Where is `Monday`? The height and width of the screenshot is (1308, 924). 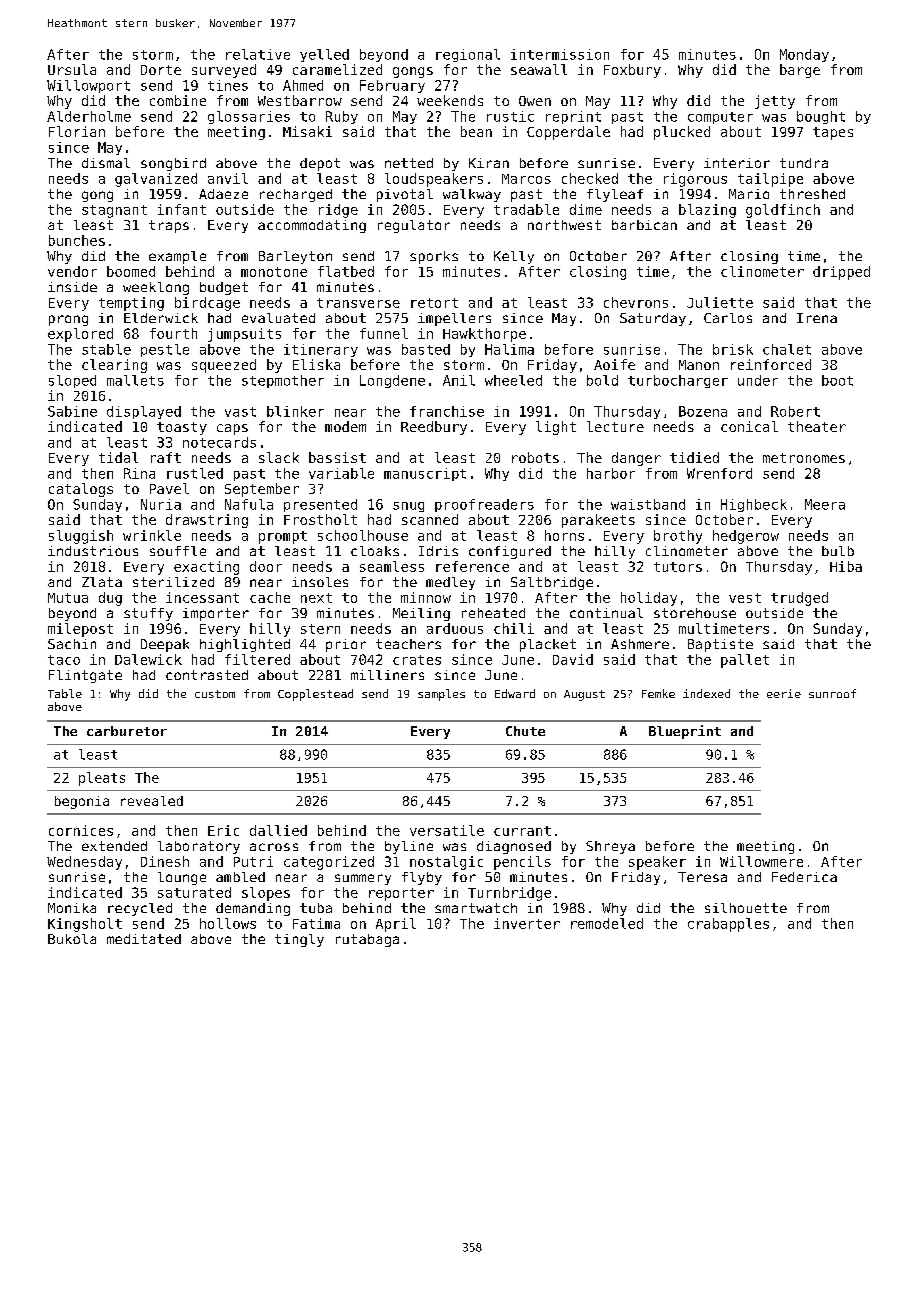
Monday is located at coordinates (804, 55).
